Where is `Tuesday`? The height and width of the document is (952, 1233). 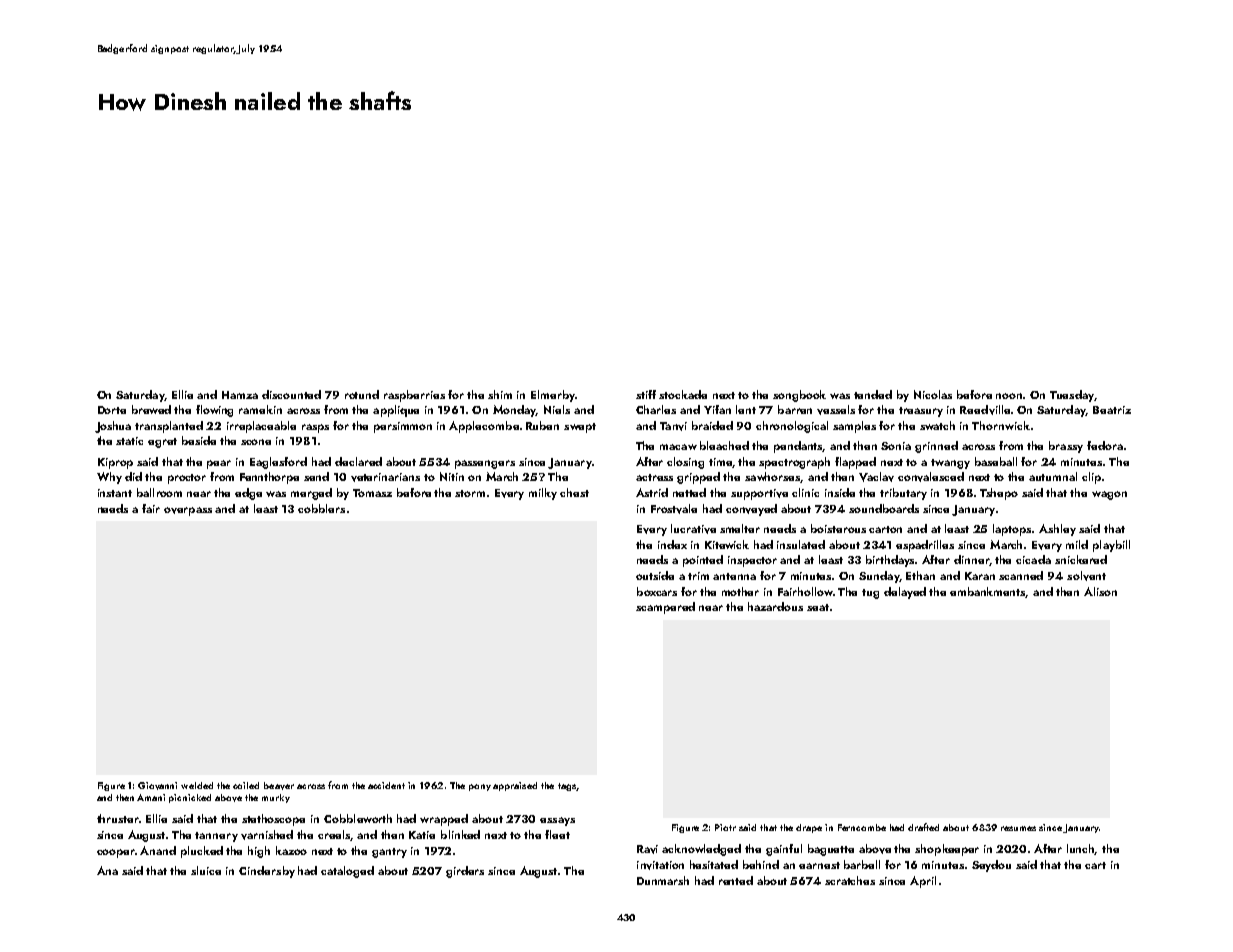 Tuesday is located at coordinates (1072, 396).
